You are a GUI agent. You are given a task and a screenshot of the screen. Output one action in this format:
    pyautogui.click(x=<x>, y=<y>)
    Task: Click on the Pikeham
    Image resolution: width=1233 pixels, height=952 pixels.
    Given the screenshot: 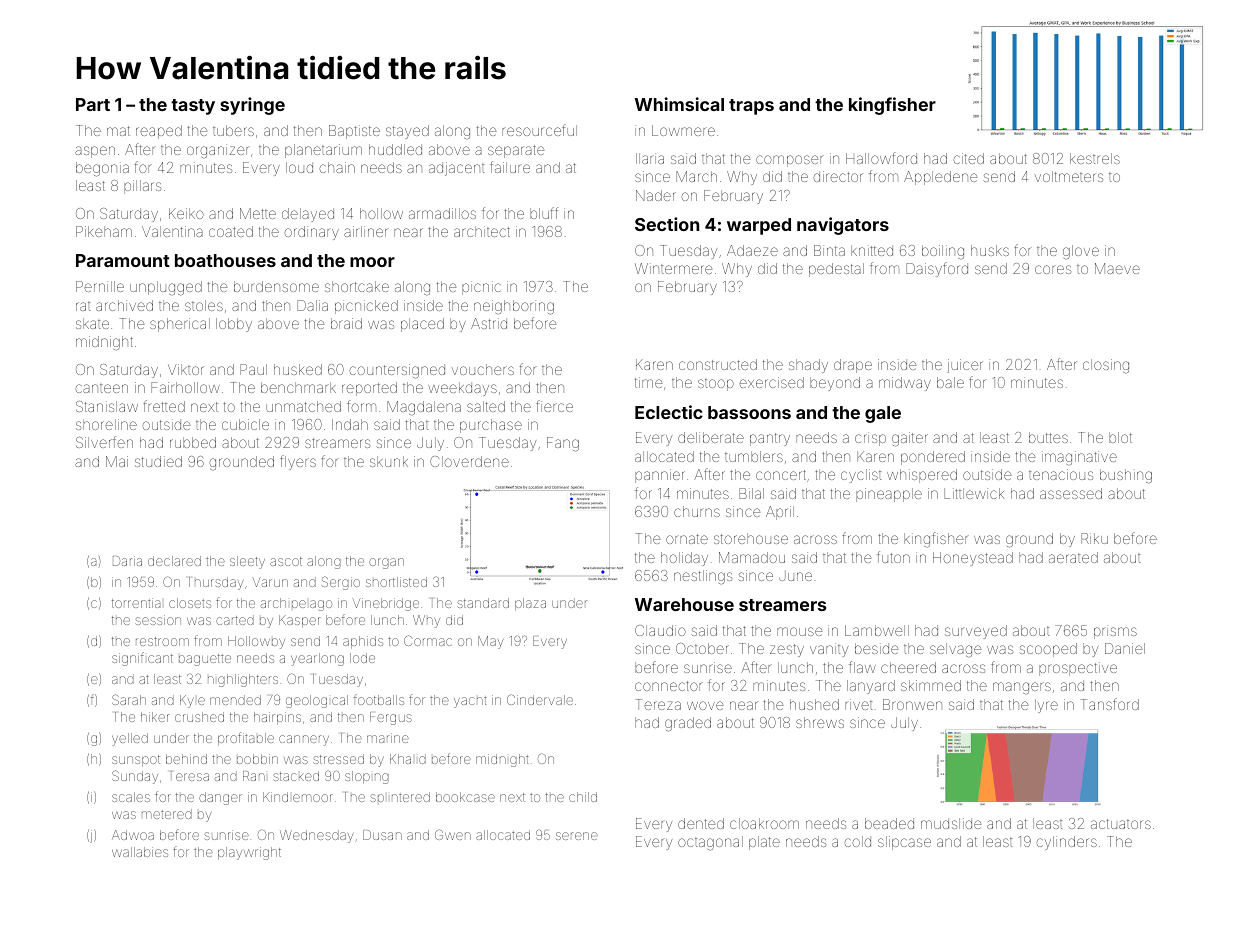 What is the action you would take?
    pyautogui.click(x=104, y=231)
